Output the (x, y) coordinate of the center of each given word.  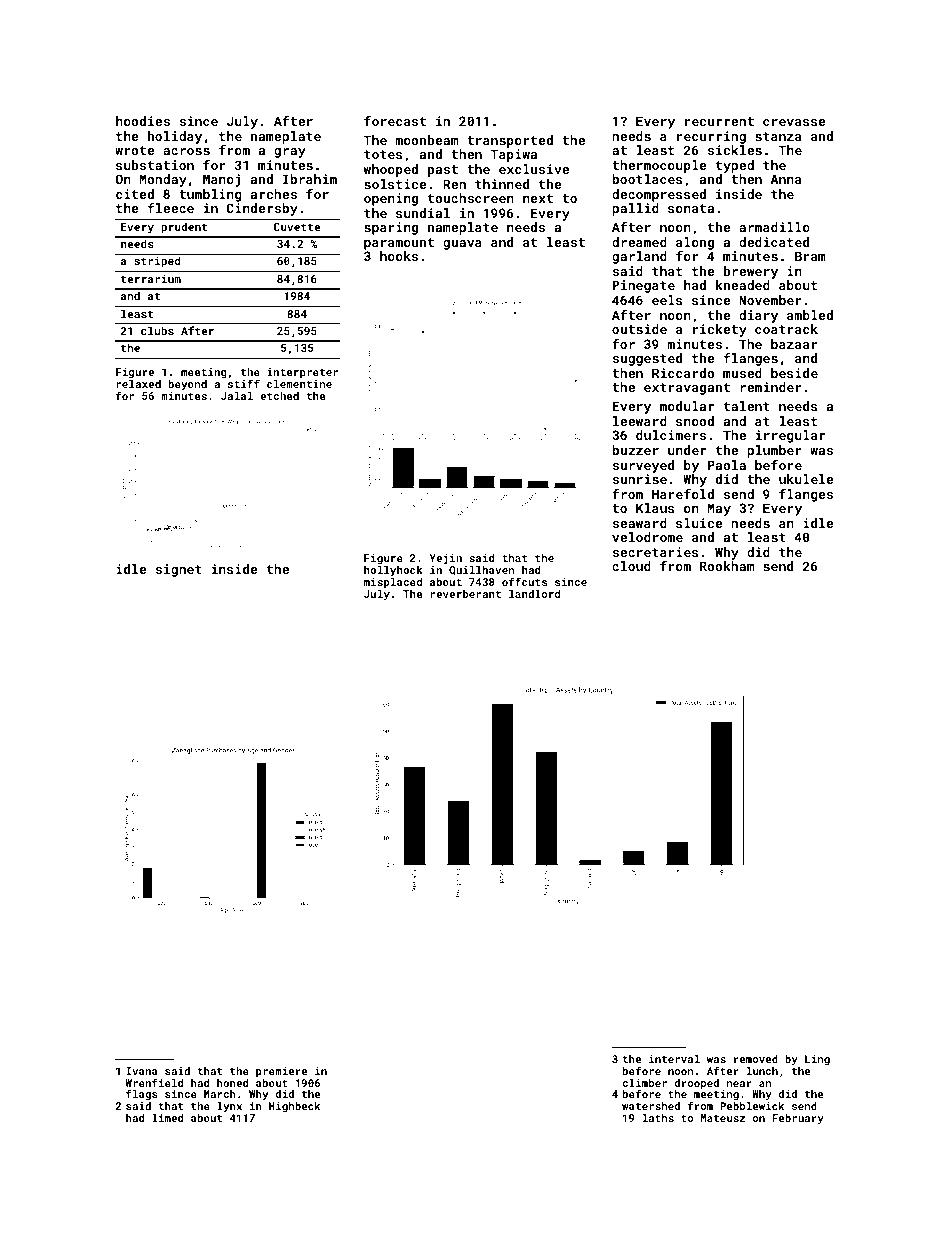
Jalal (237, 396)
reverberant (466, 594)
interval (674, 1059)
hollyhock (393, 571)
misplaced (393, 583)
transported (510, 141)
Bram (810, 256)
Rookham (727, 566)
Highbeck (294, 1107)
